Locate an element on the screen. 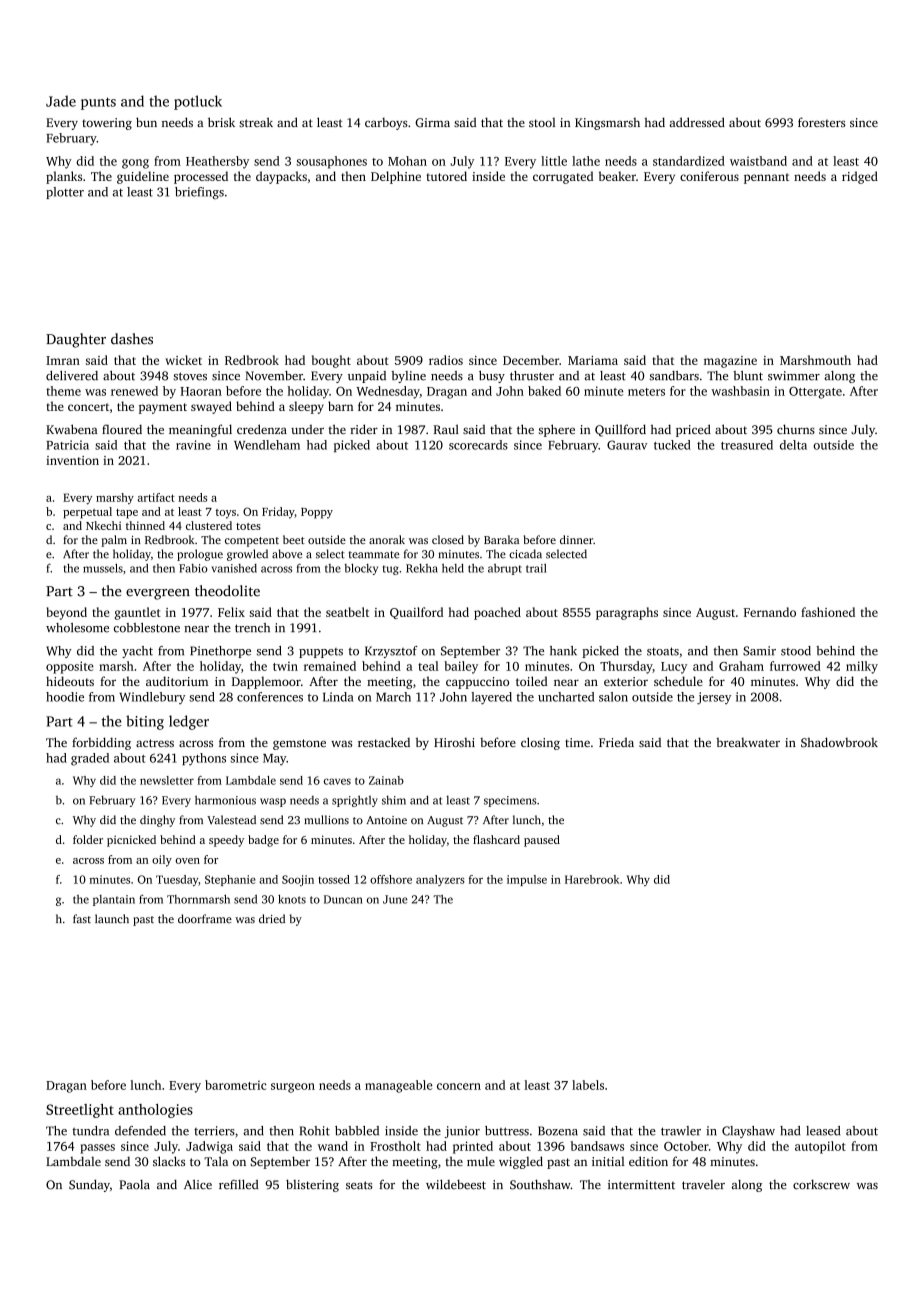 This screenshot has height=1308, width=924. Paola is located at coordinates (134, 1185).
